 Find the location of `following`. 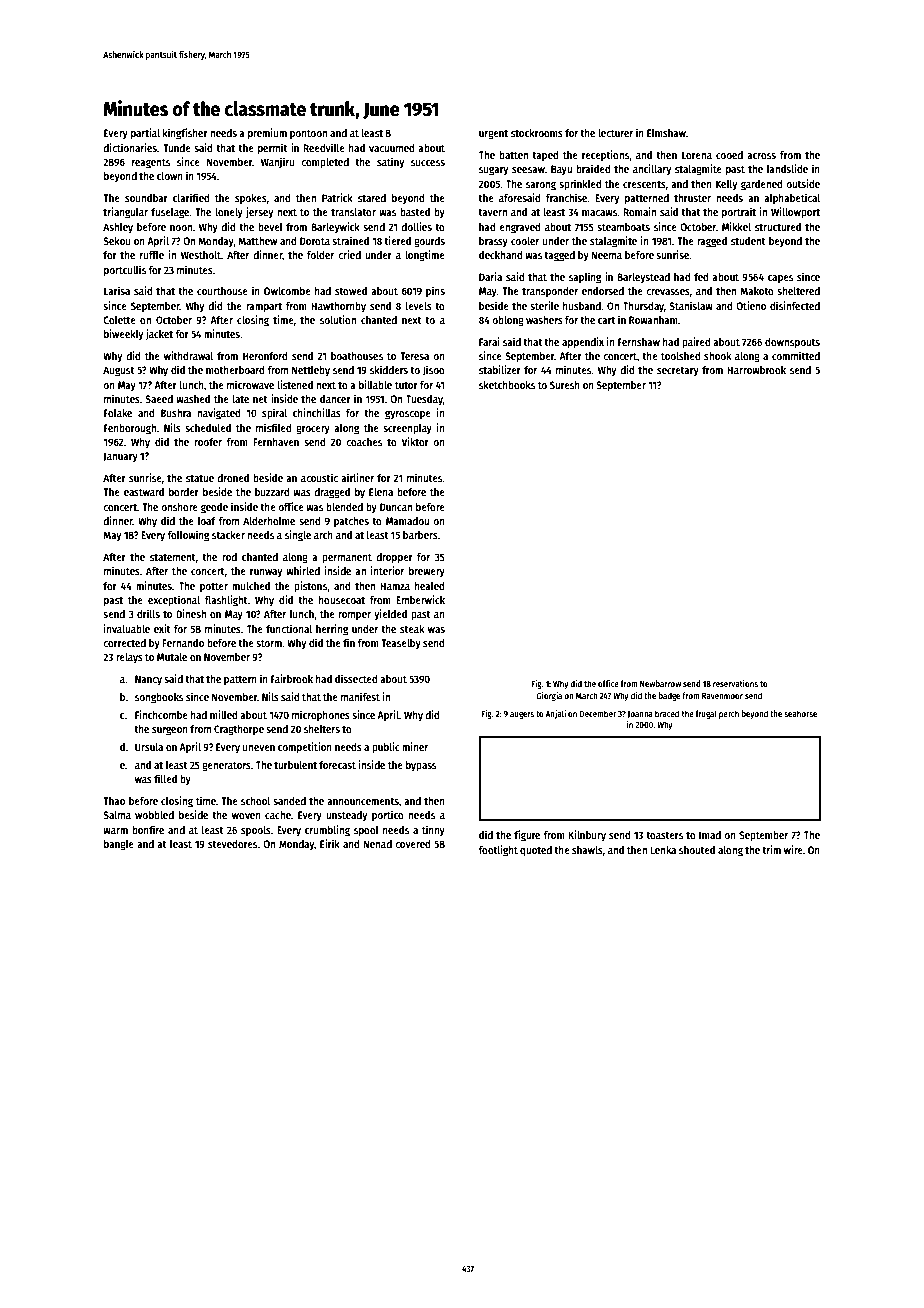

following is located at coordinates (188, 536).
